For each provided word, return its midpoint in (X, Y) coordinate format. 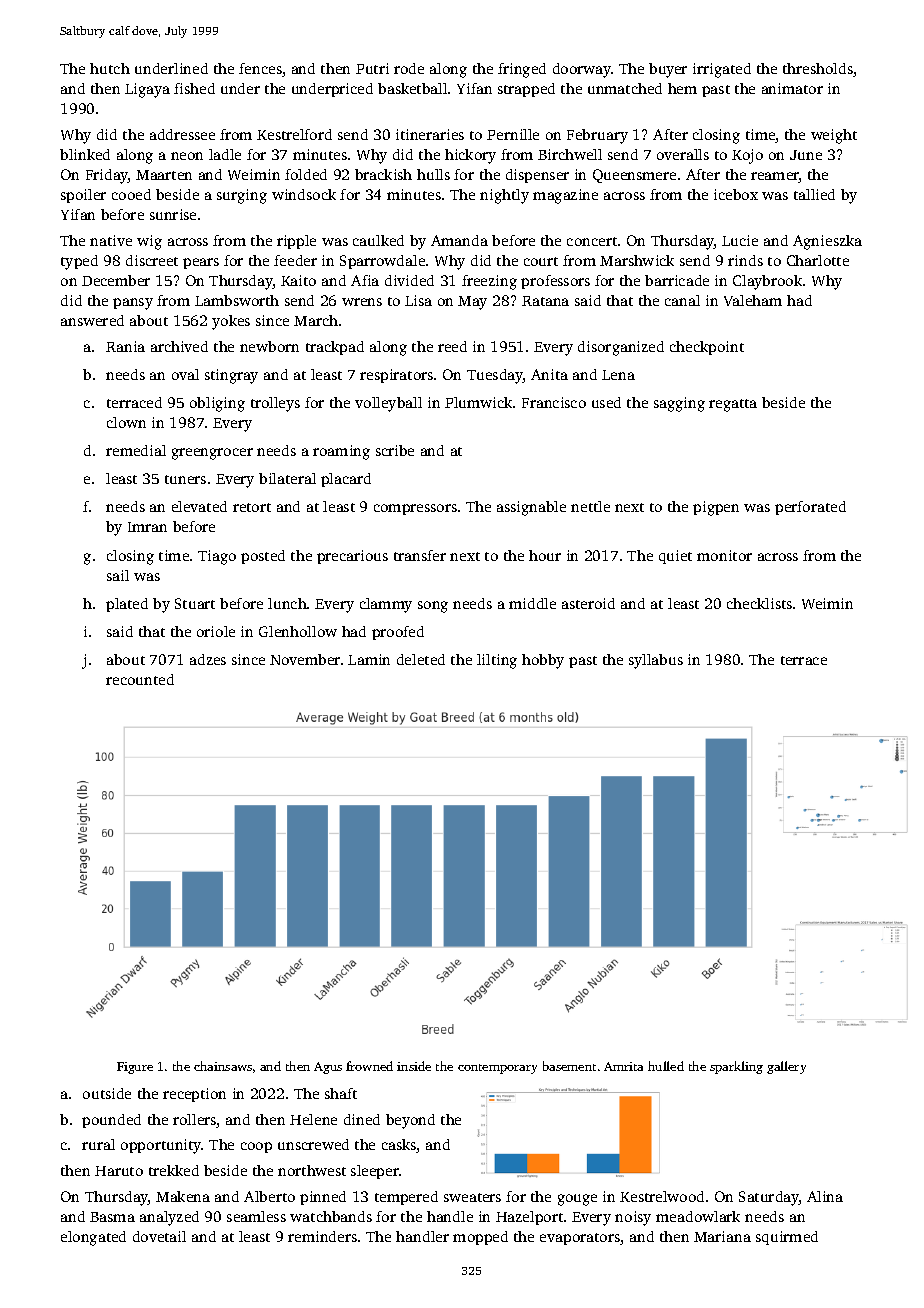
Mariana (722, 1236)
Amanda (459, 240)
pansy (133, 304)
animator (792, 88)
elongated (93, 1238)
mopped (480, 1238)
